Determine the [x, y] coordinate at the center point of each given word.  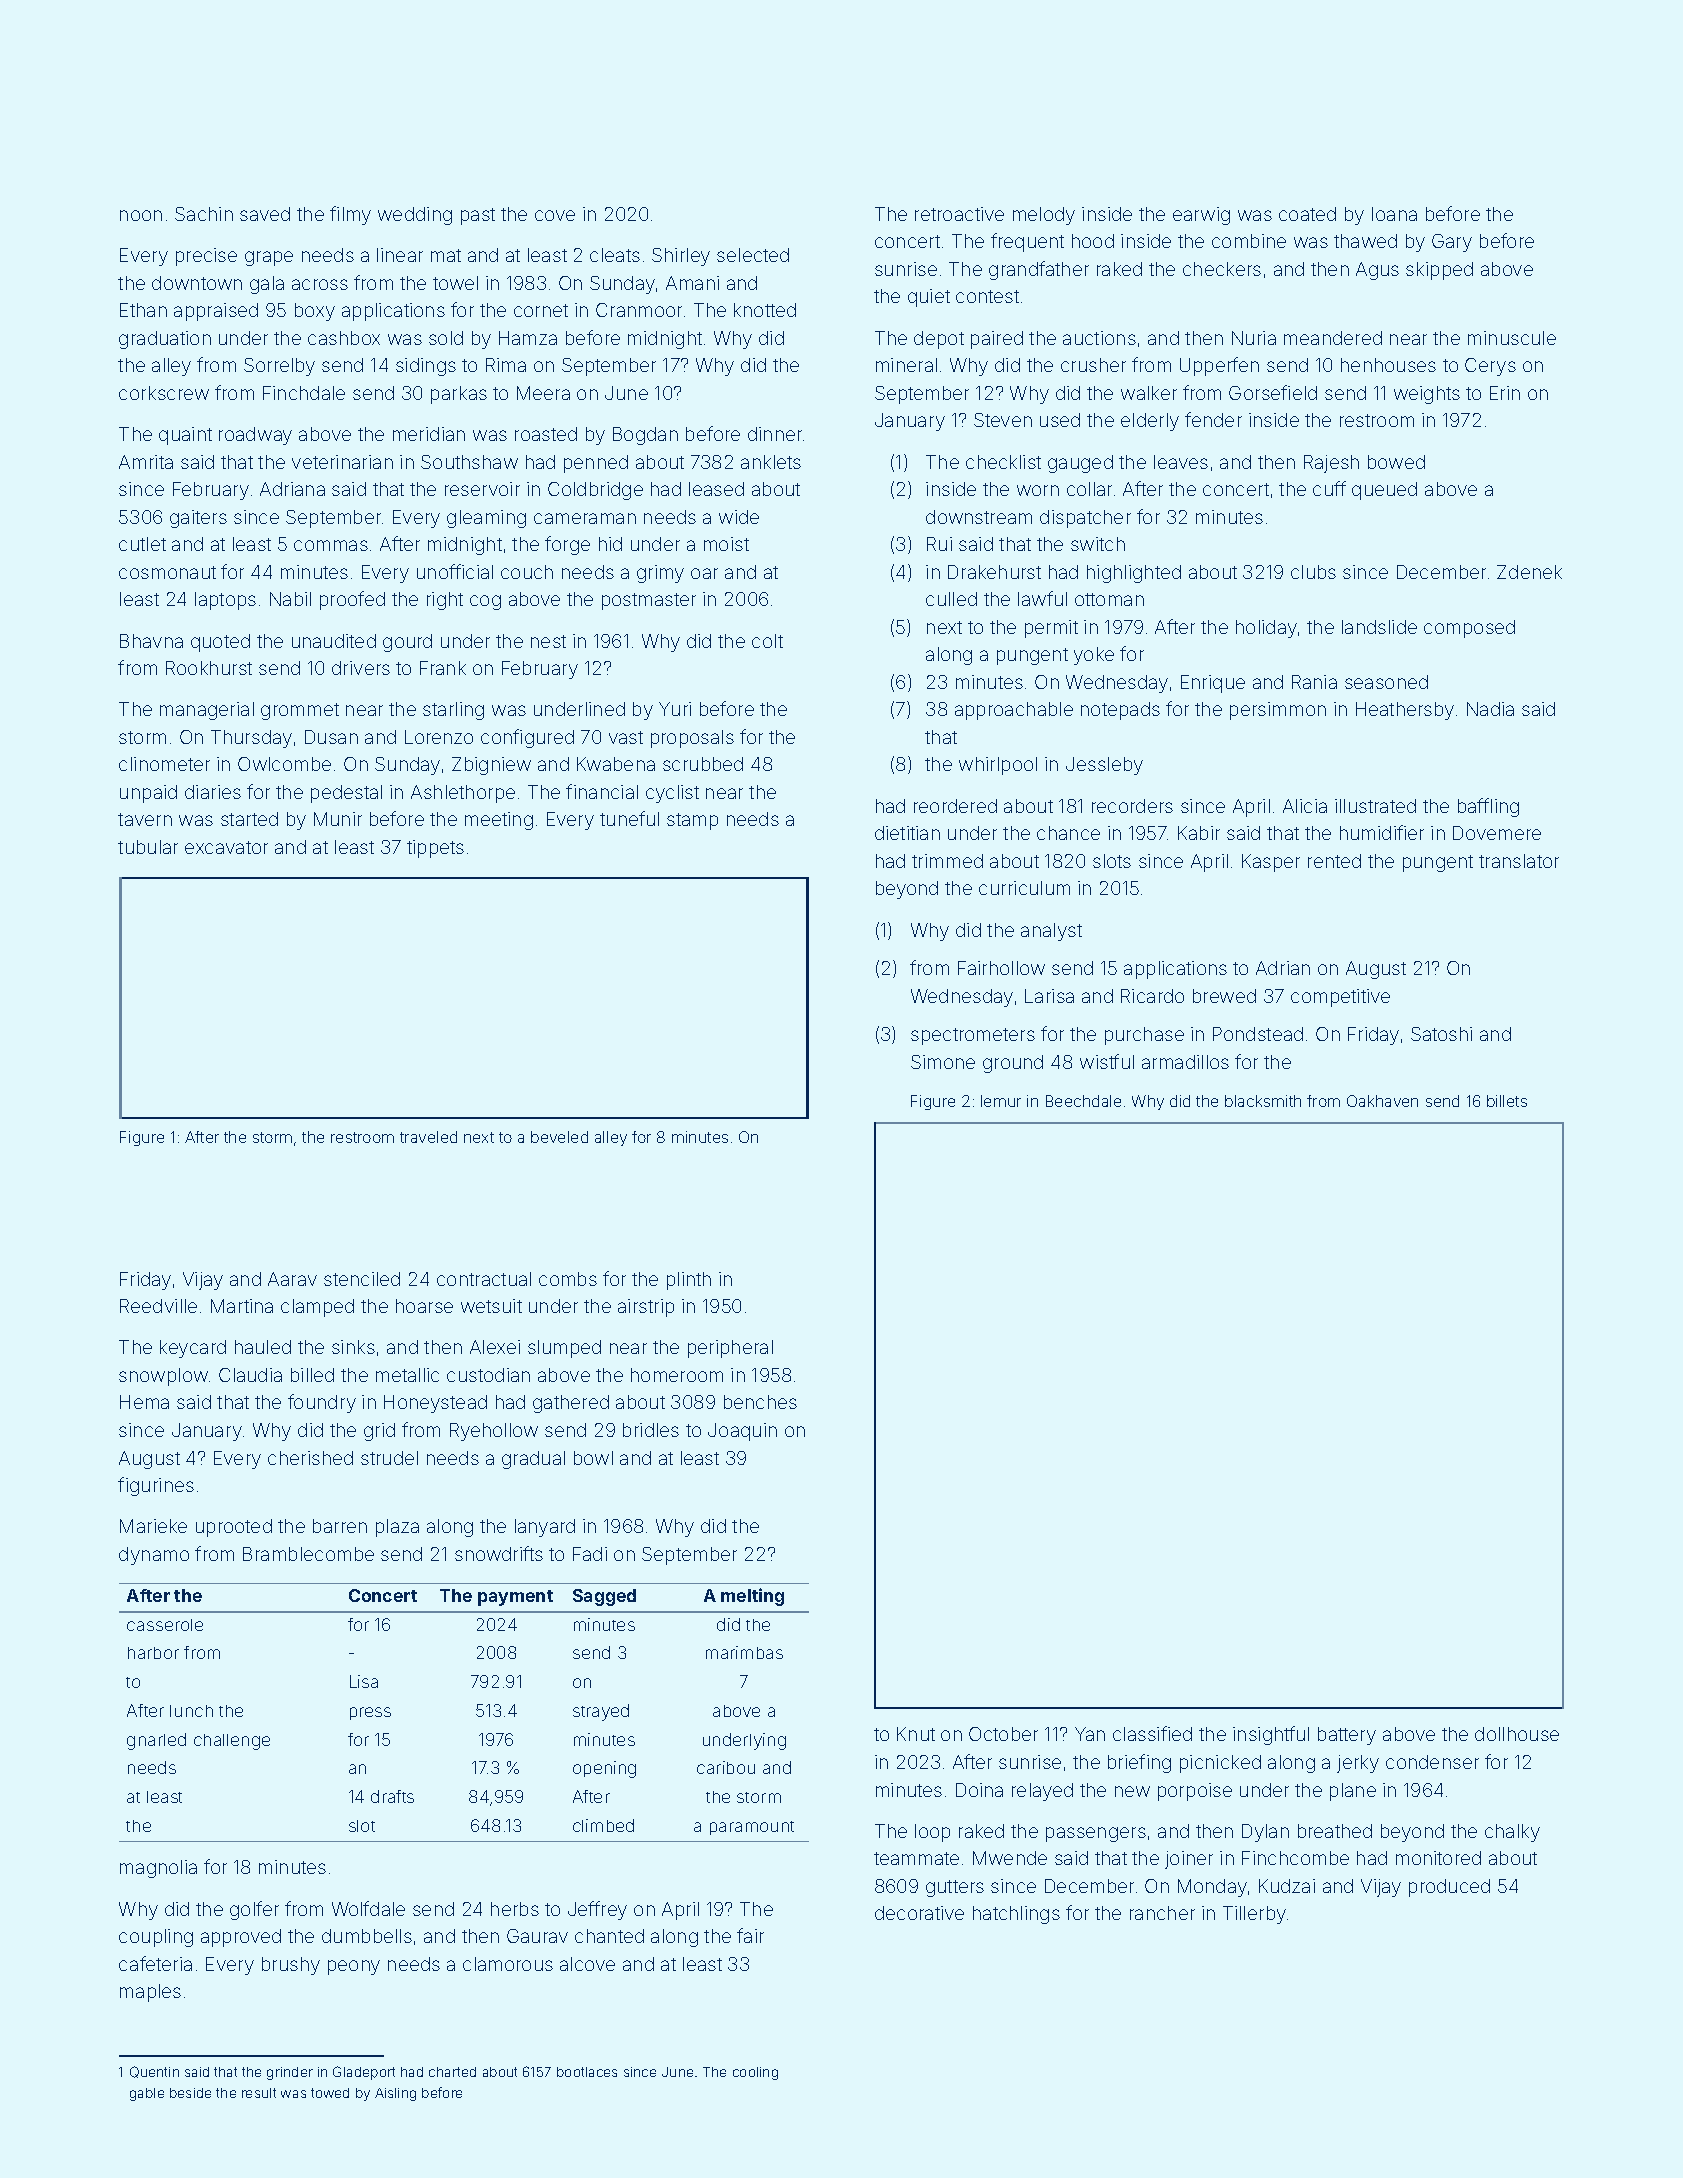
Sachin [204, 214]
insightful [1271, 1735]
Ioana [1394, 214]
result [259, 2093]
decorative [919, 1913]
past [478, 216]
